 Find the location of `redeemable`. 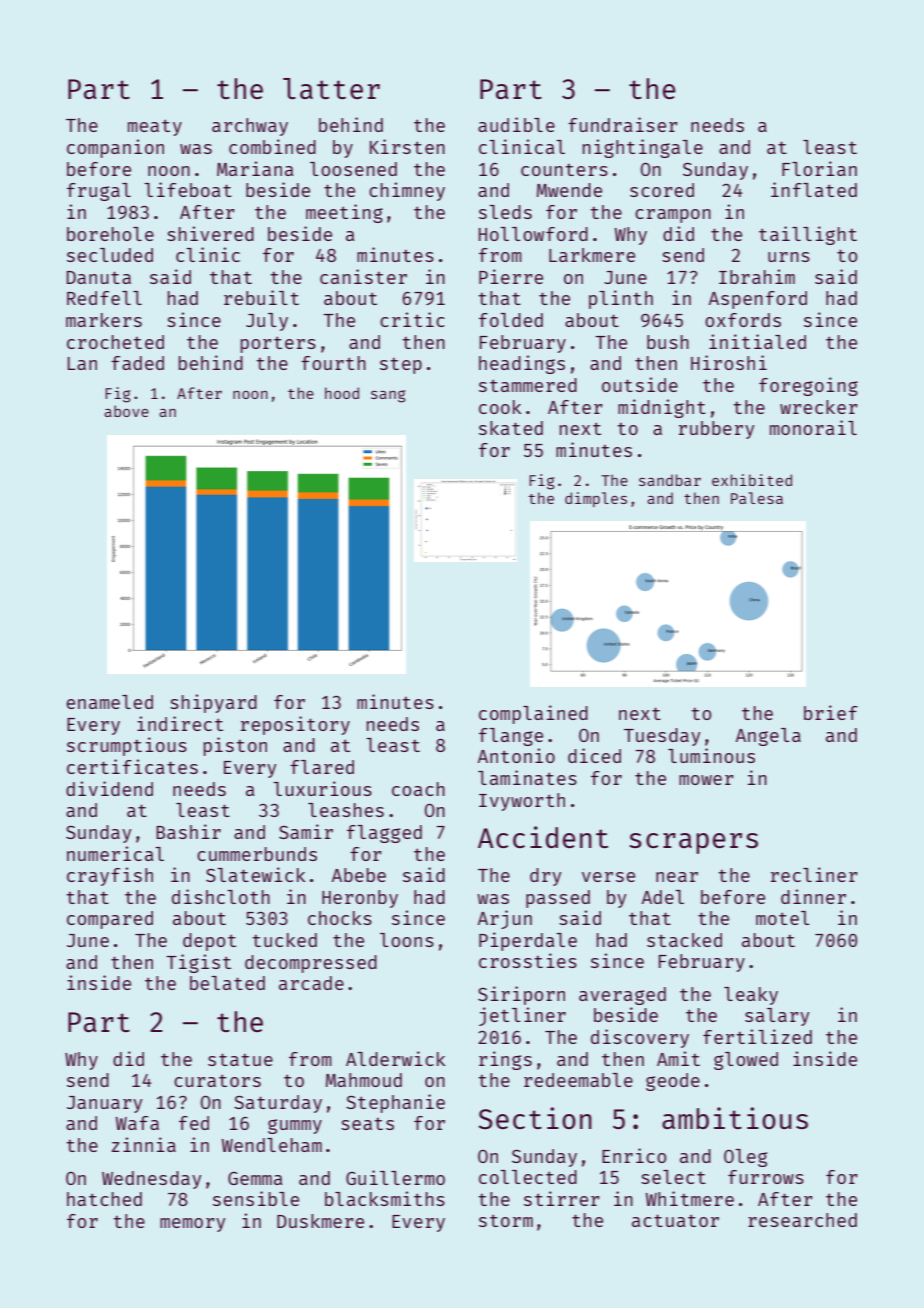

redeemable is located at coordinates (578, 1080).
